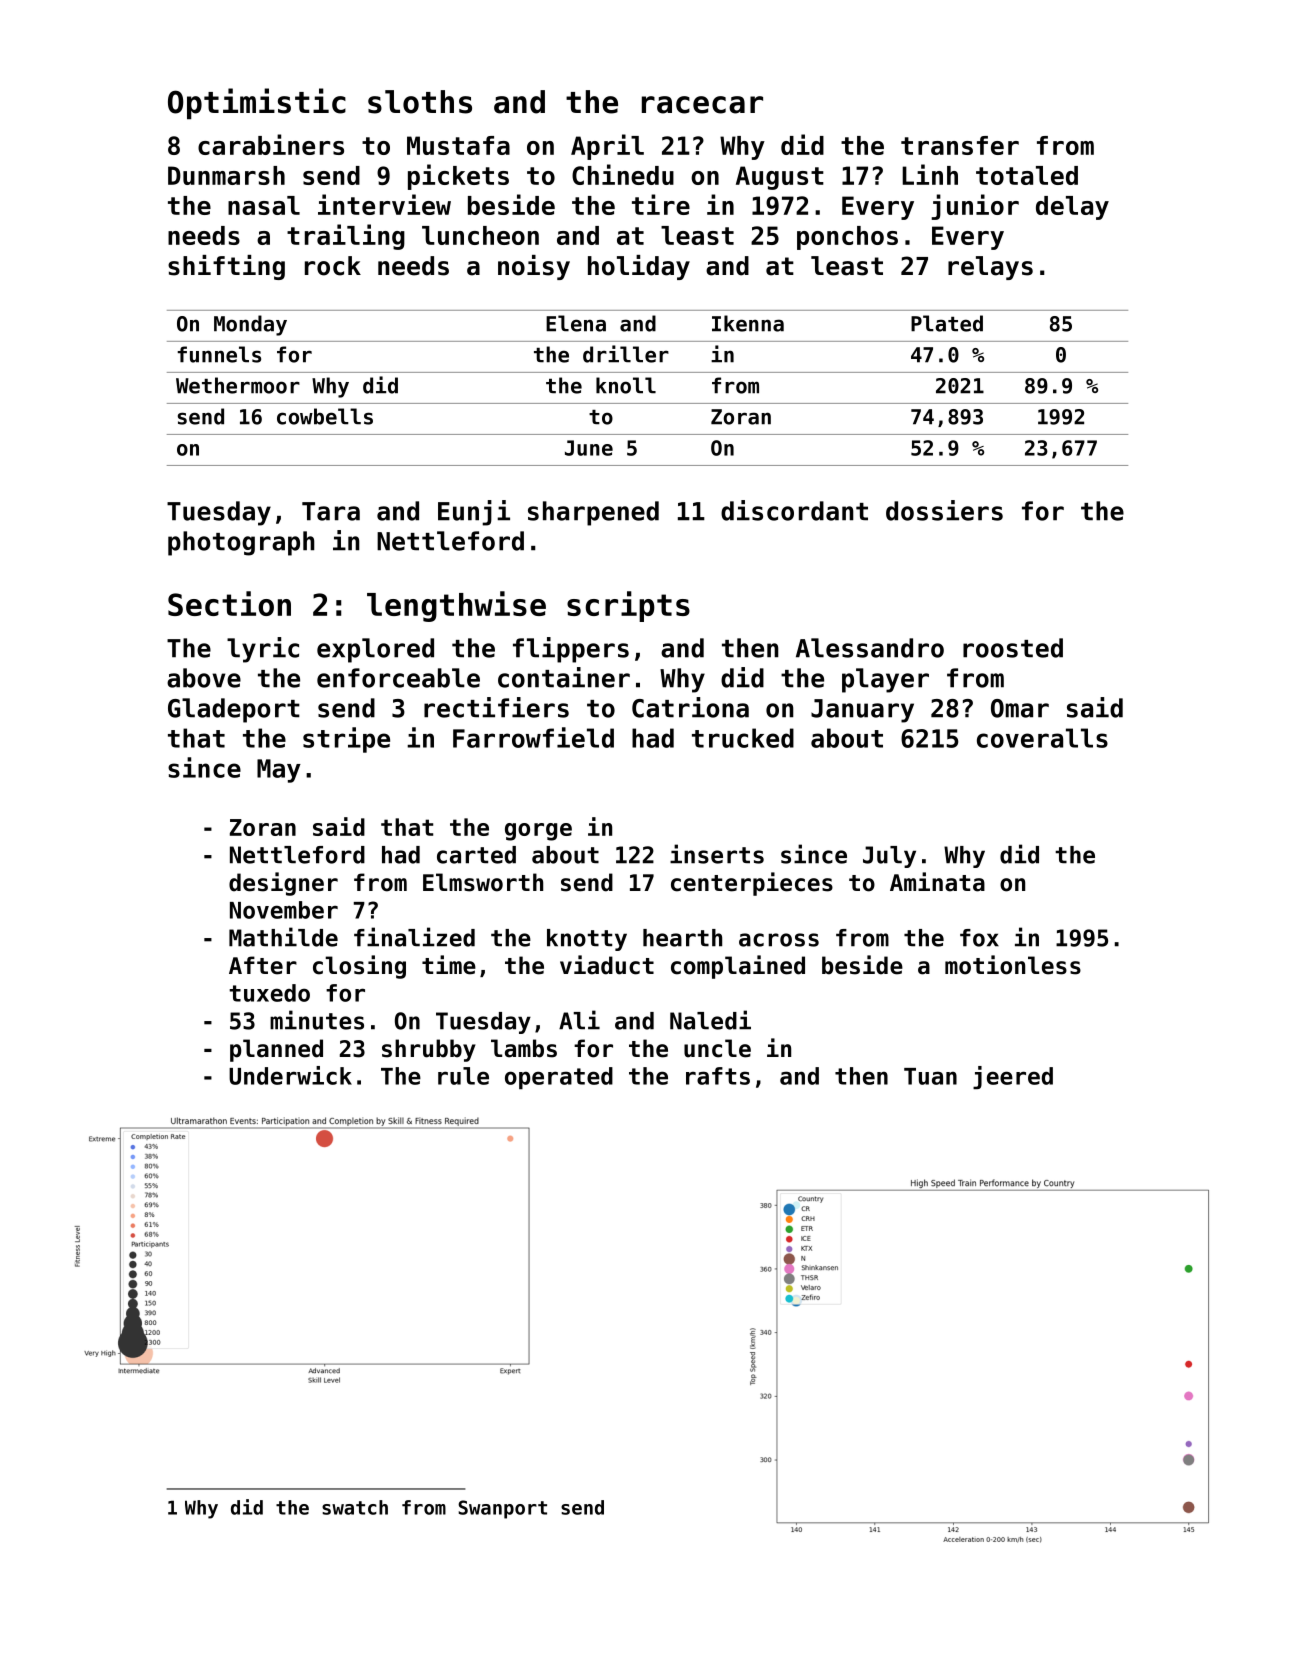 Image resolution: width=1295 pixels, height=1675 pixels. What do you see at coordinates (257, 104) in the image?
I see `Optimistic` at bounding box center [257, 104].
